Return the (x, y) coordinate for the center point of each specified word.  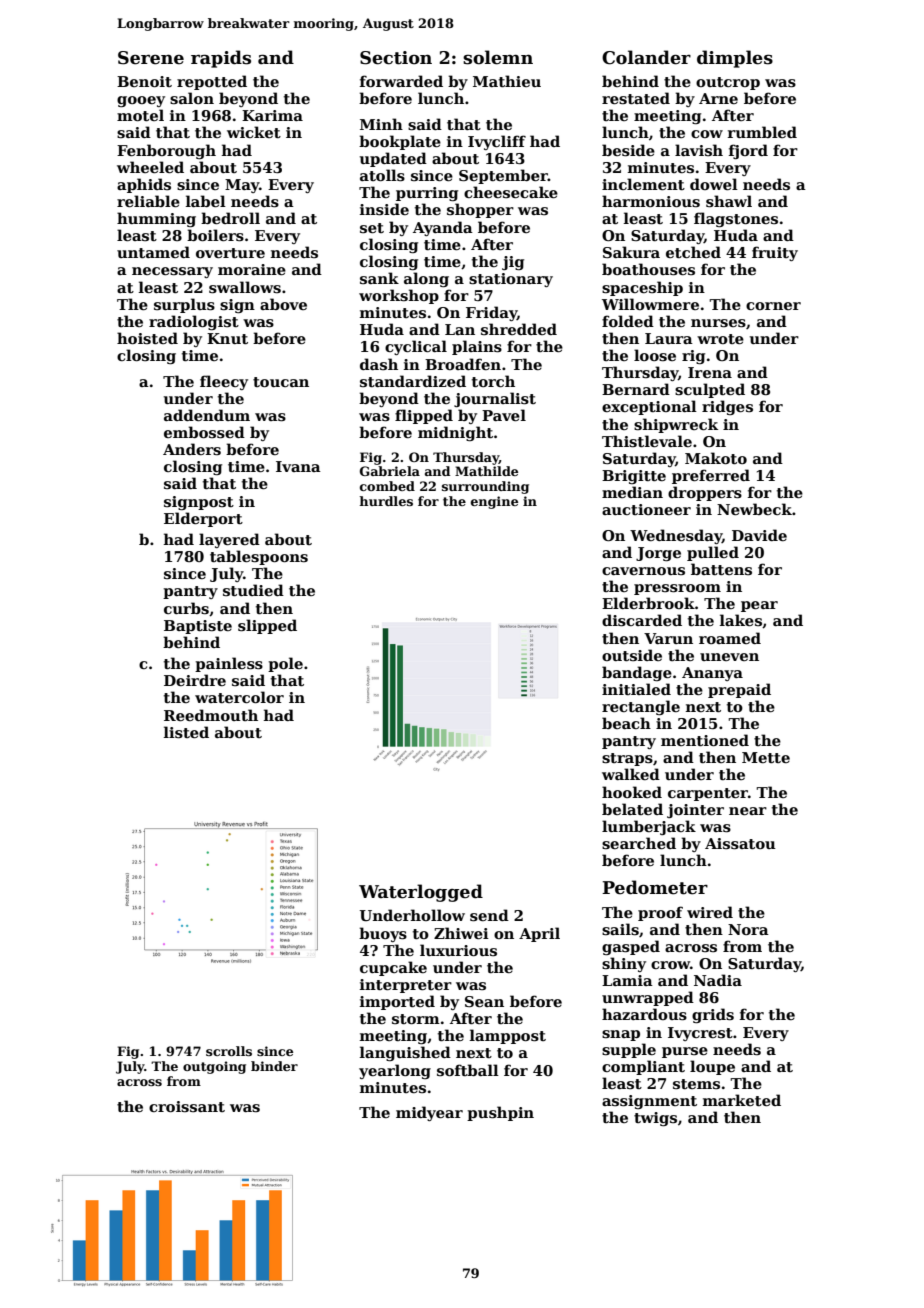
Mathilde (486, 471)
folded (628, 321)
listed (186, 732)
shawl (729, 201)
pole (285, 664)
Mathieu (507, 81)
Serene (151, 58)
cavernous (643, 571)
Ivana (298, 466)
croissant (187, 1106)
